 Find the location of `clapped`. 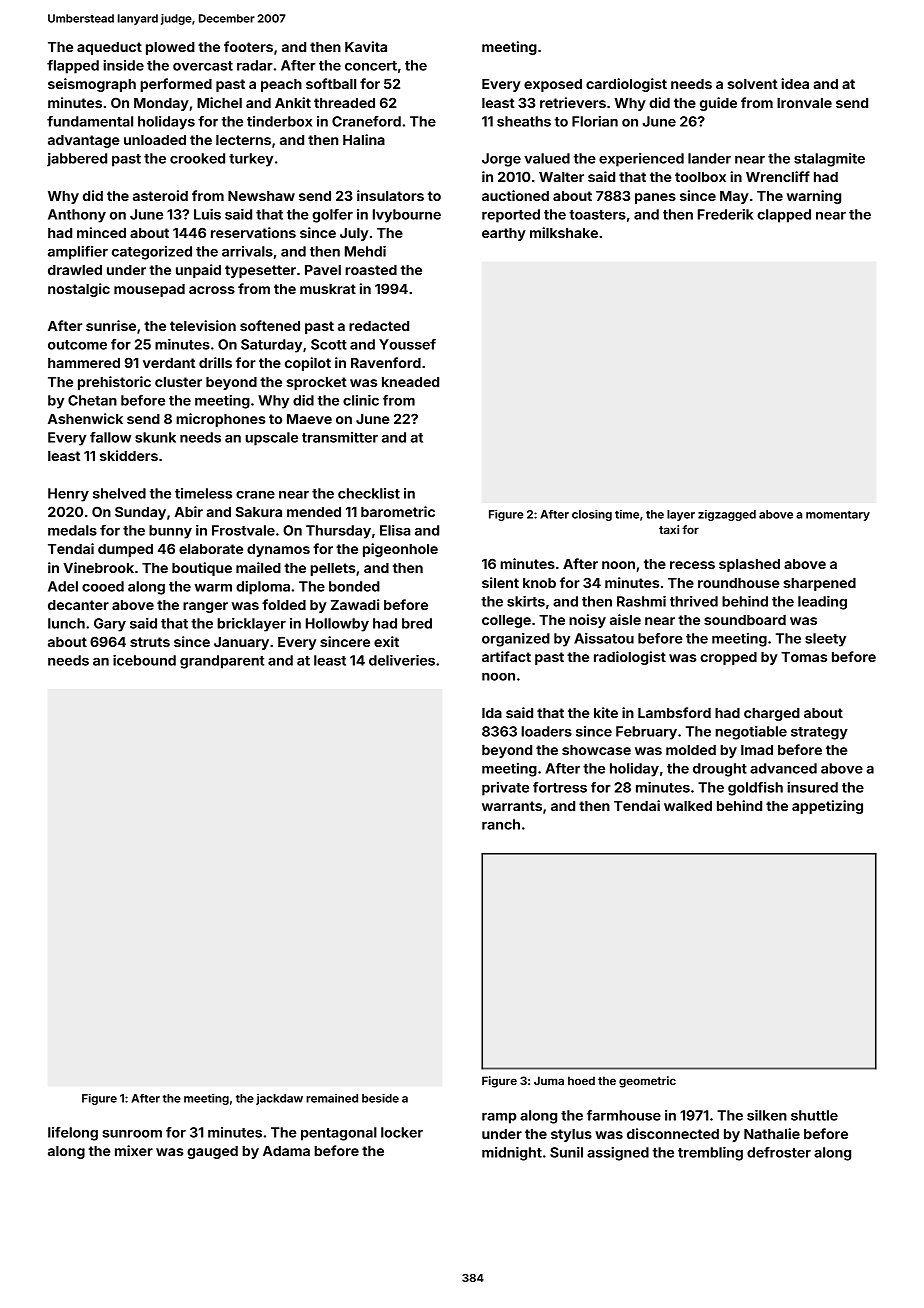

clapped is located at coordinates (784, 216).
